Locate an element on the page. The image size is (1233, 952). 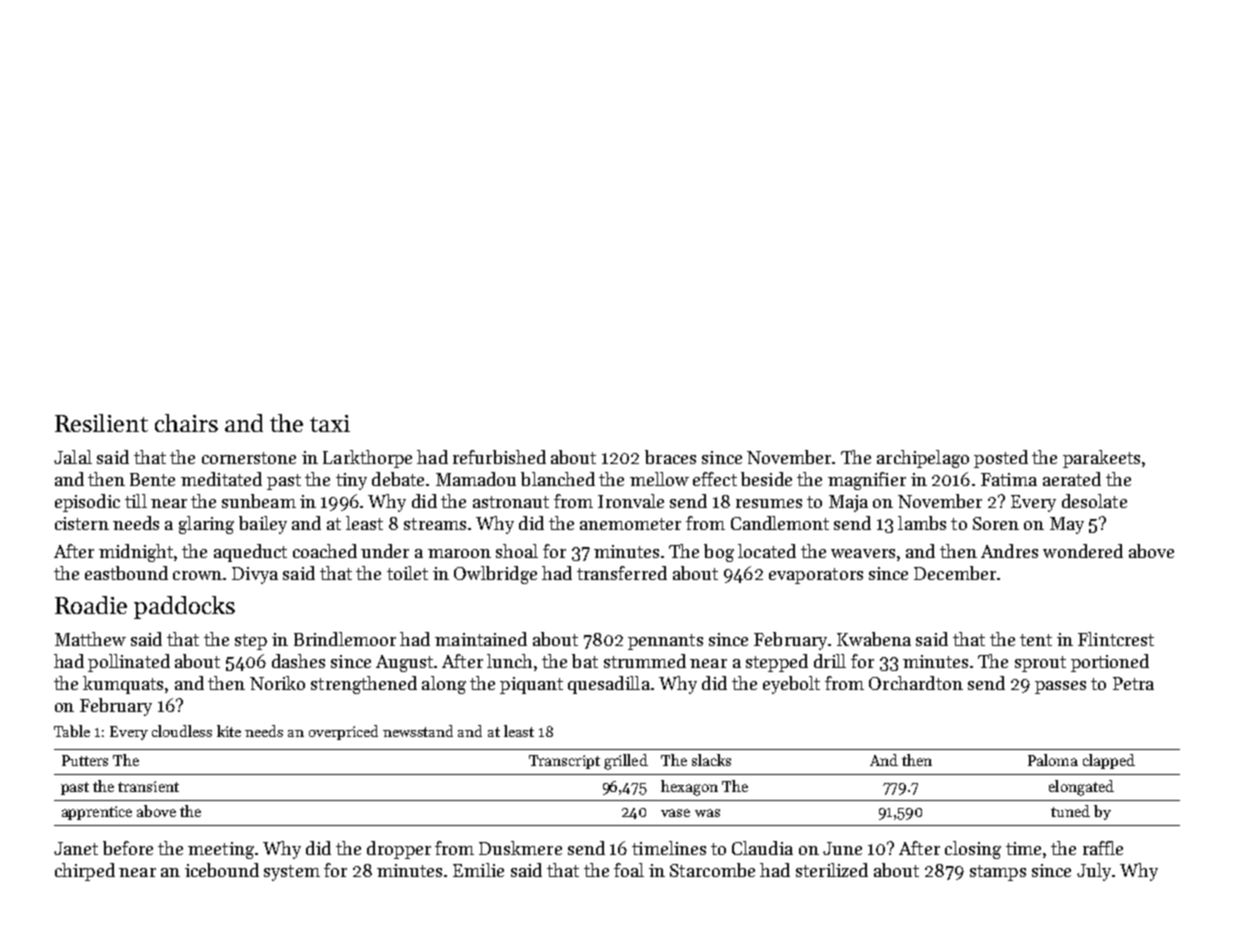
slacks is located at coordinates (711, 760).
